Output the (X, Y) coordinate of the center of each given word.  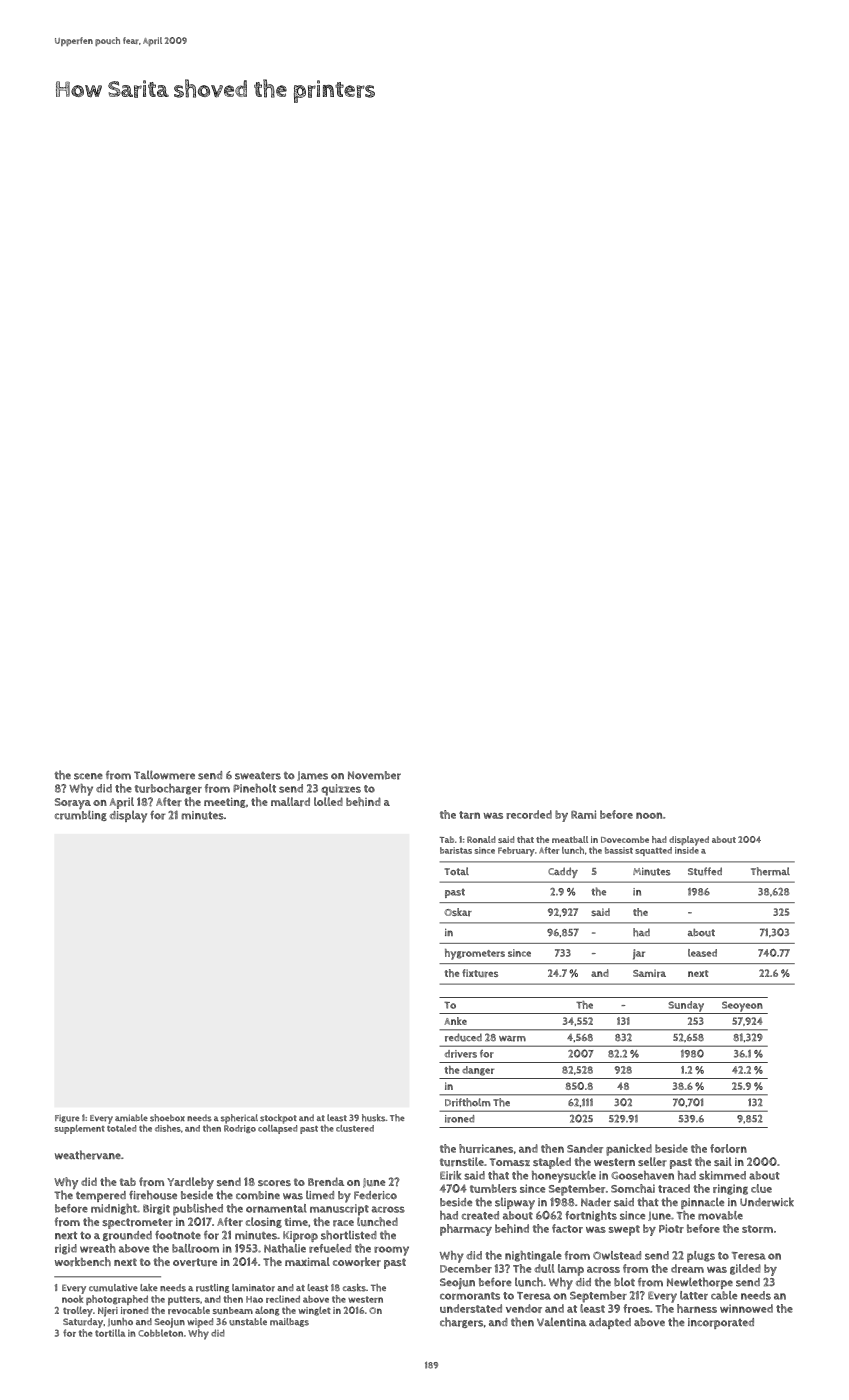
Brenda (326, 1182)
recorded (529, 814)
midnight (114, 1209)
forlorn (728, 1148)
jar (639, 954)
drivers (461, 1054)
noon (649, 815)
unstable (248, 1322)
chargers (461, 1322)
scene (88, 776)
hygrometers (475, 954)
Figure (67, 1119)
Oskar (458, 912)
